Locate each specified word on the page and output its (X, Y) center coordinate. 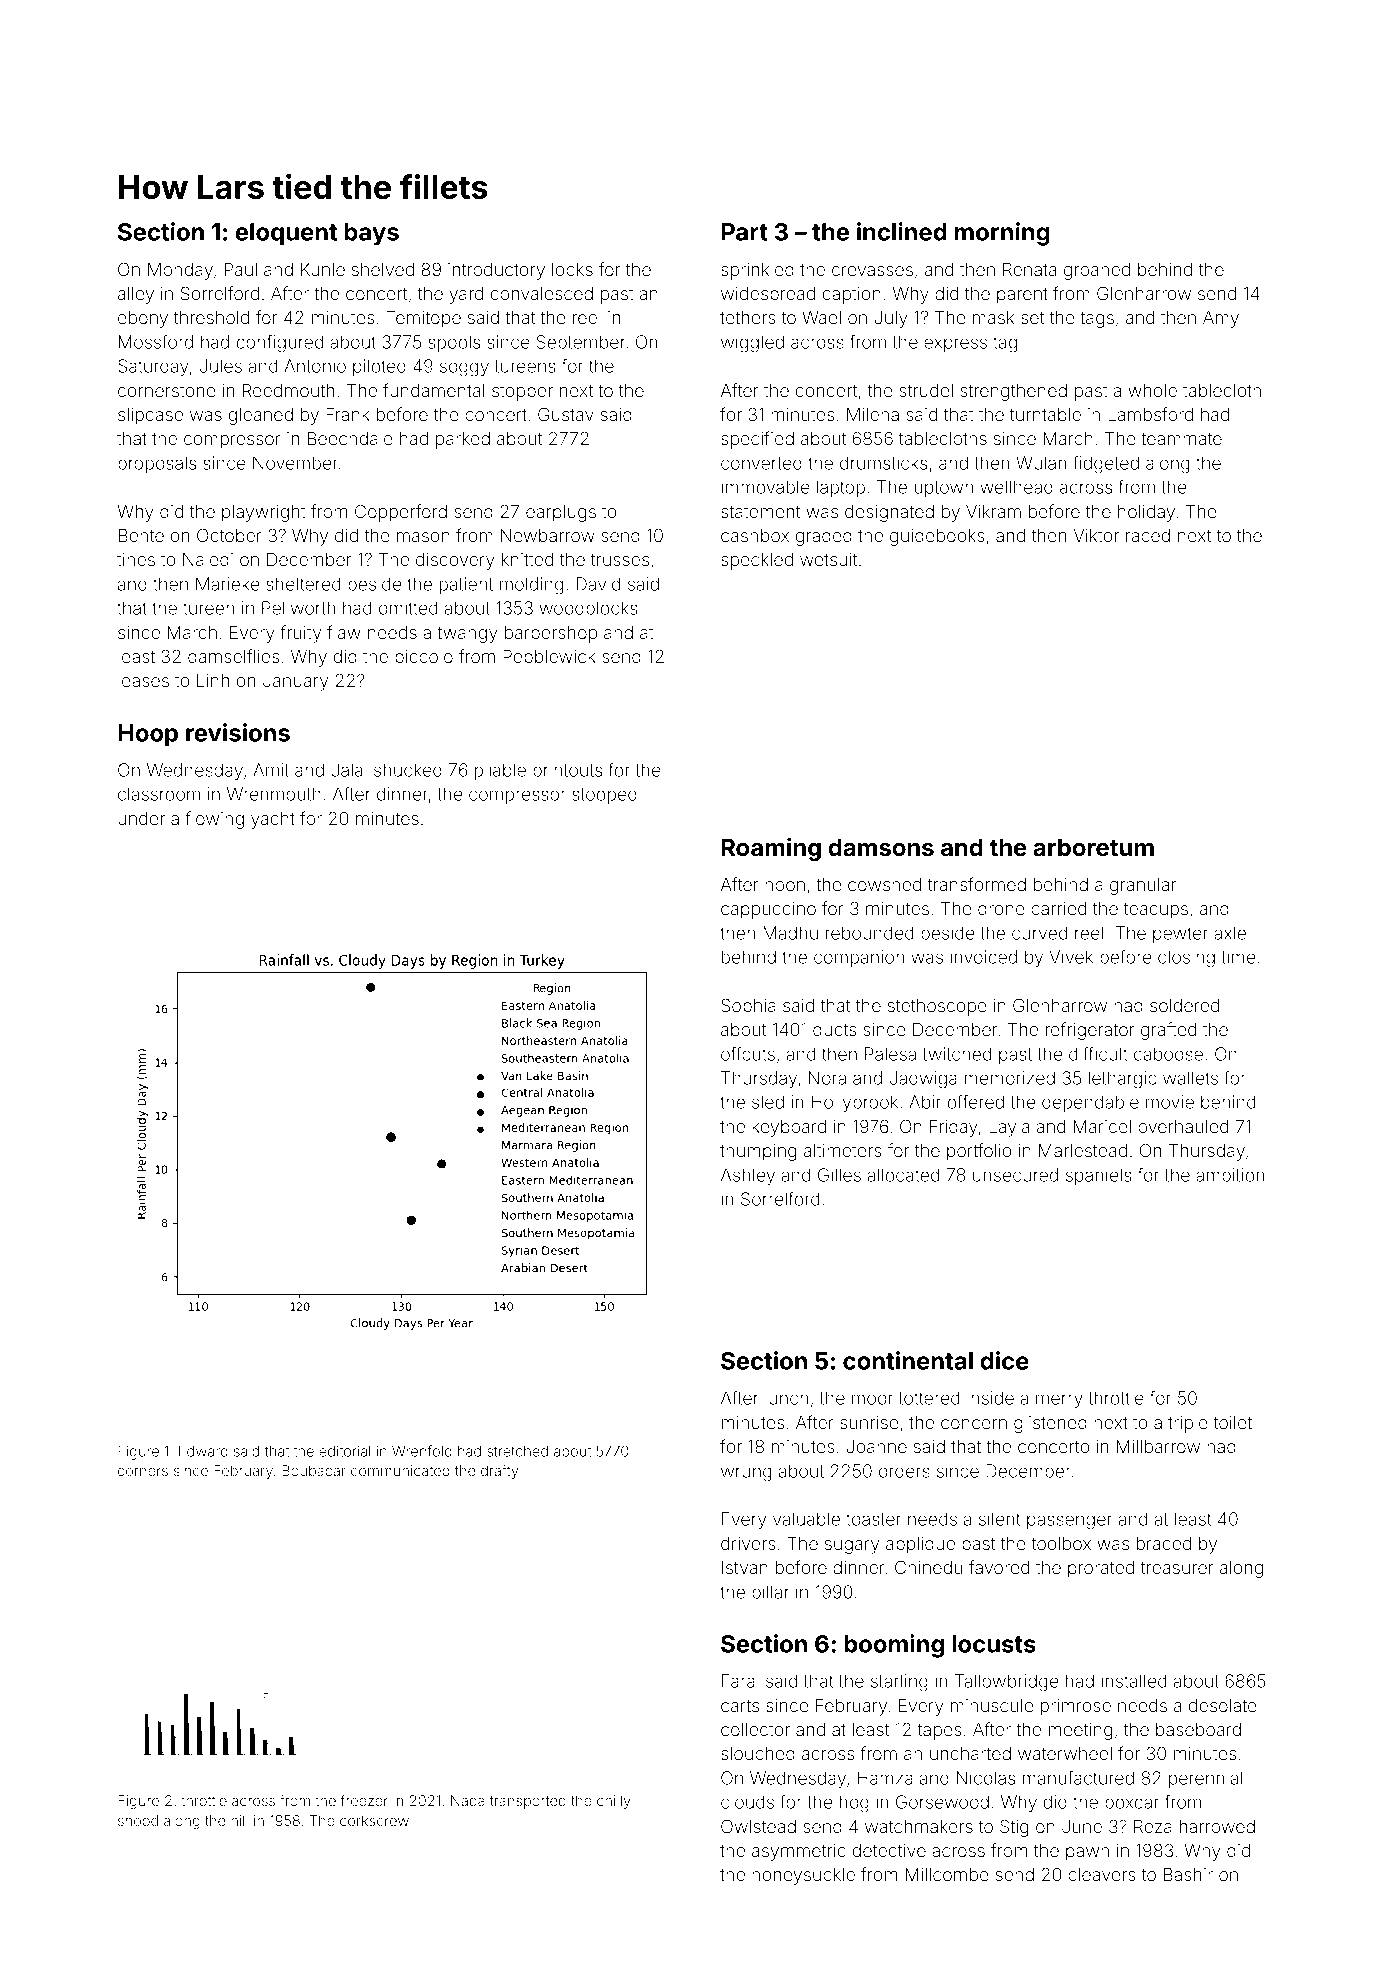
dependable (1090, 1103)
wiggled (752, 344)
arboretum (1093, 847)
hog (854, 1804)
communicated (400, 1470)
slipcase (150, 416)
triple (1188, 1424)
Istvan (745, 1567)
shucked (408, 770)
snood (138, 1820)
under (141, 818)
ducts (834, 1029)
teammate (1181, 439)
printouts (567, 771)
